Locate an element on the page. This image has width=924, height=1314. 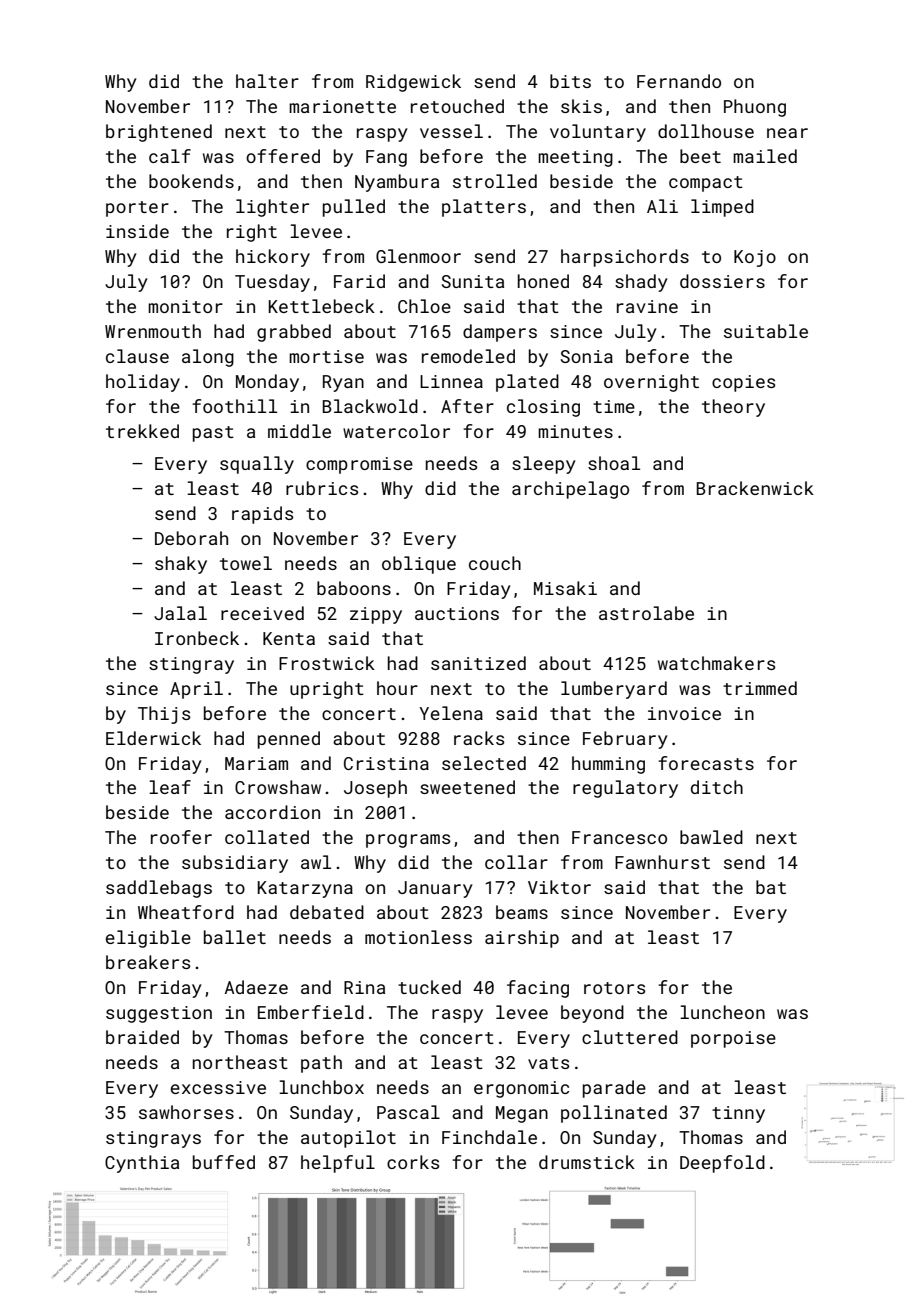
Kenta is located at coordinates (289, 638).
